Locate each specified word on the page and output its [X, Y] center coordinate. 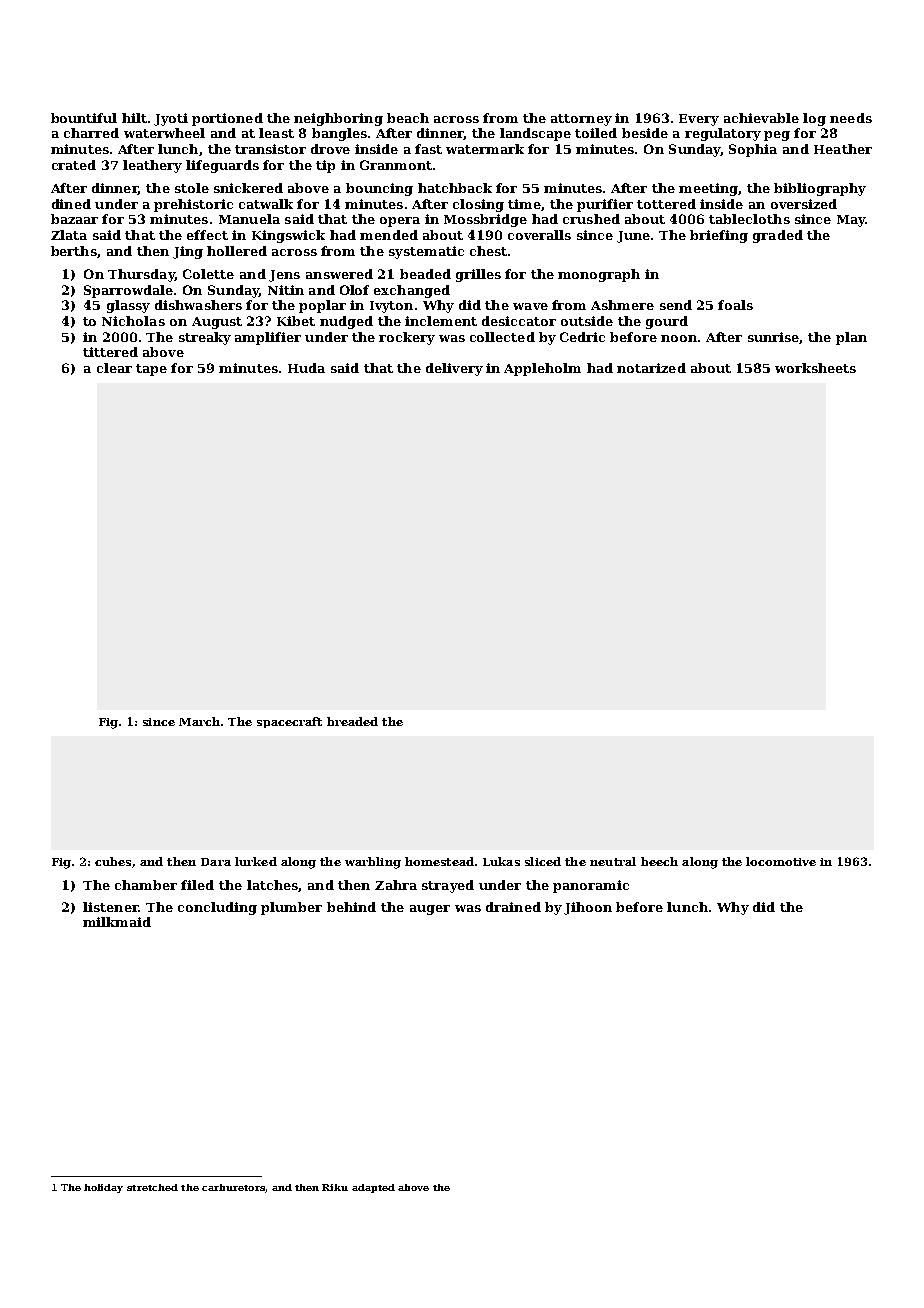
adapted [373, 1188]
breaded [352, 721]
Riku [335, 1187]
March [199, 721]
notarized [651, 368]
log [814, 119]
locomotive [781, 861]
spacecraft [289, 722]
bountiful [84, 118]
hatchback [455, 188]
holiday [103, 1188]
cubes [113, 861]
